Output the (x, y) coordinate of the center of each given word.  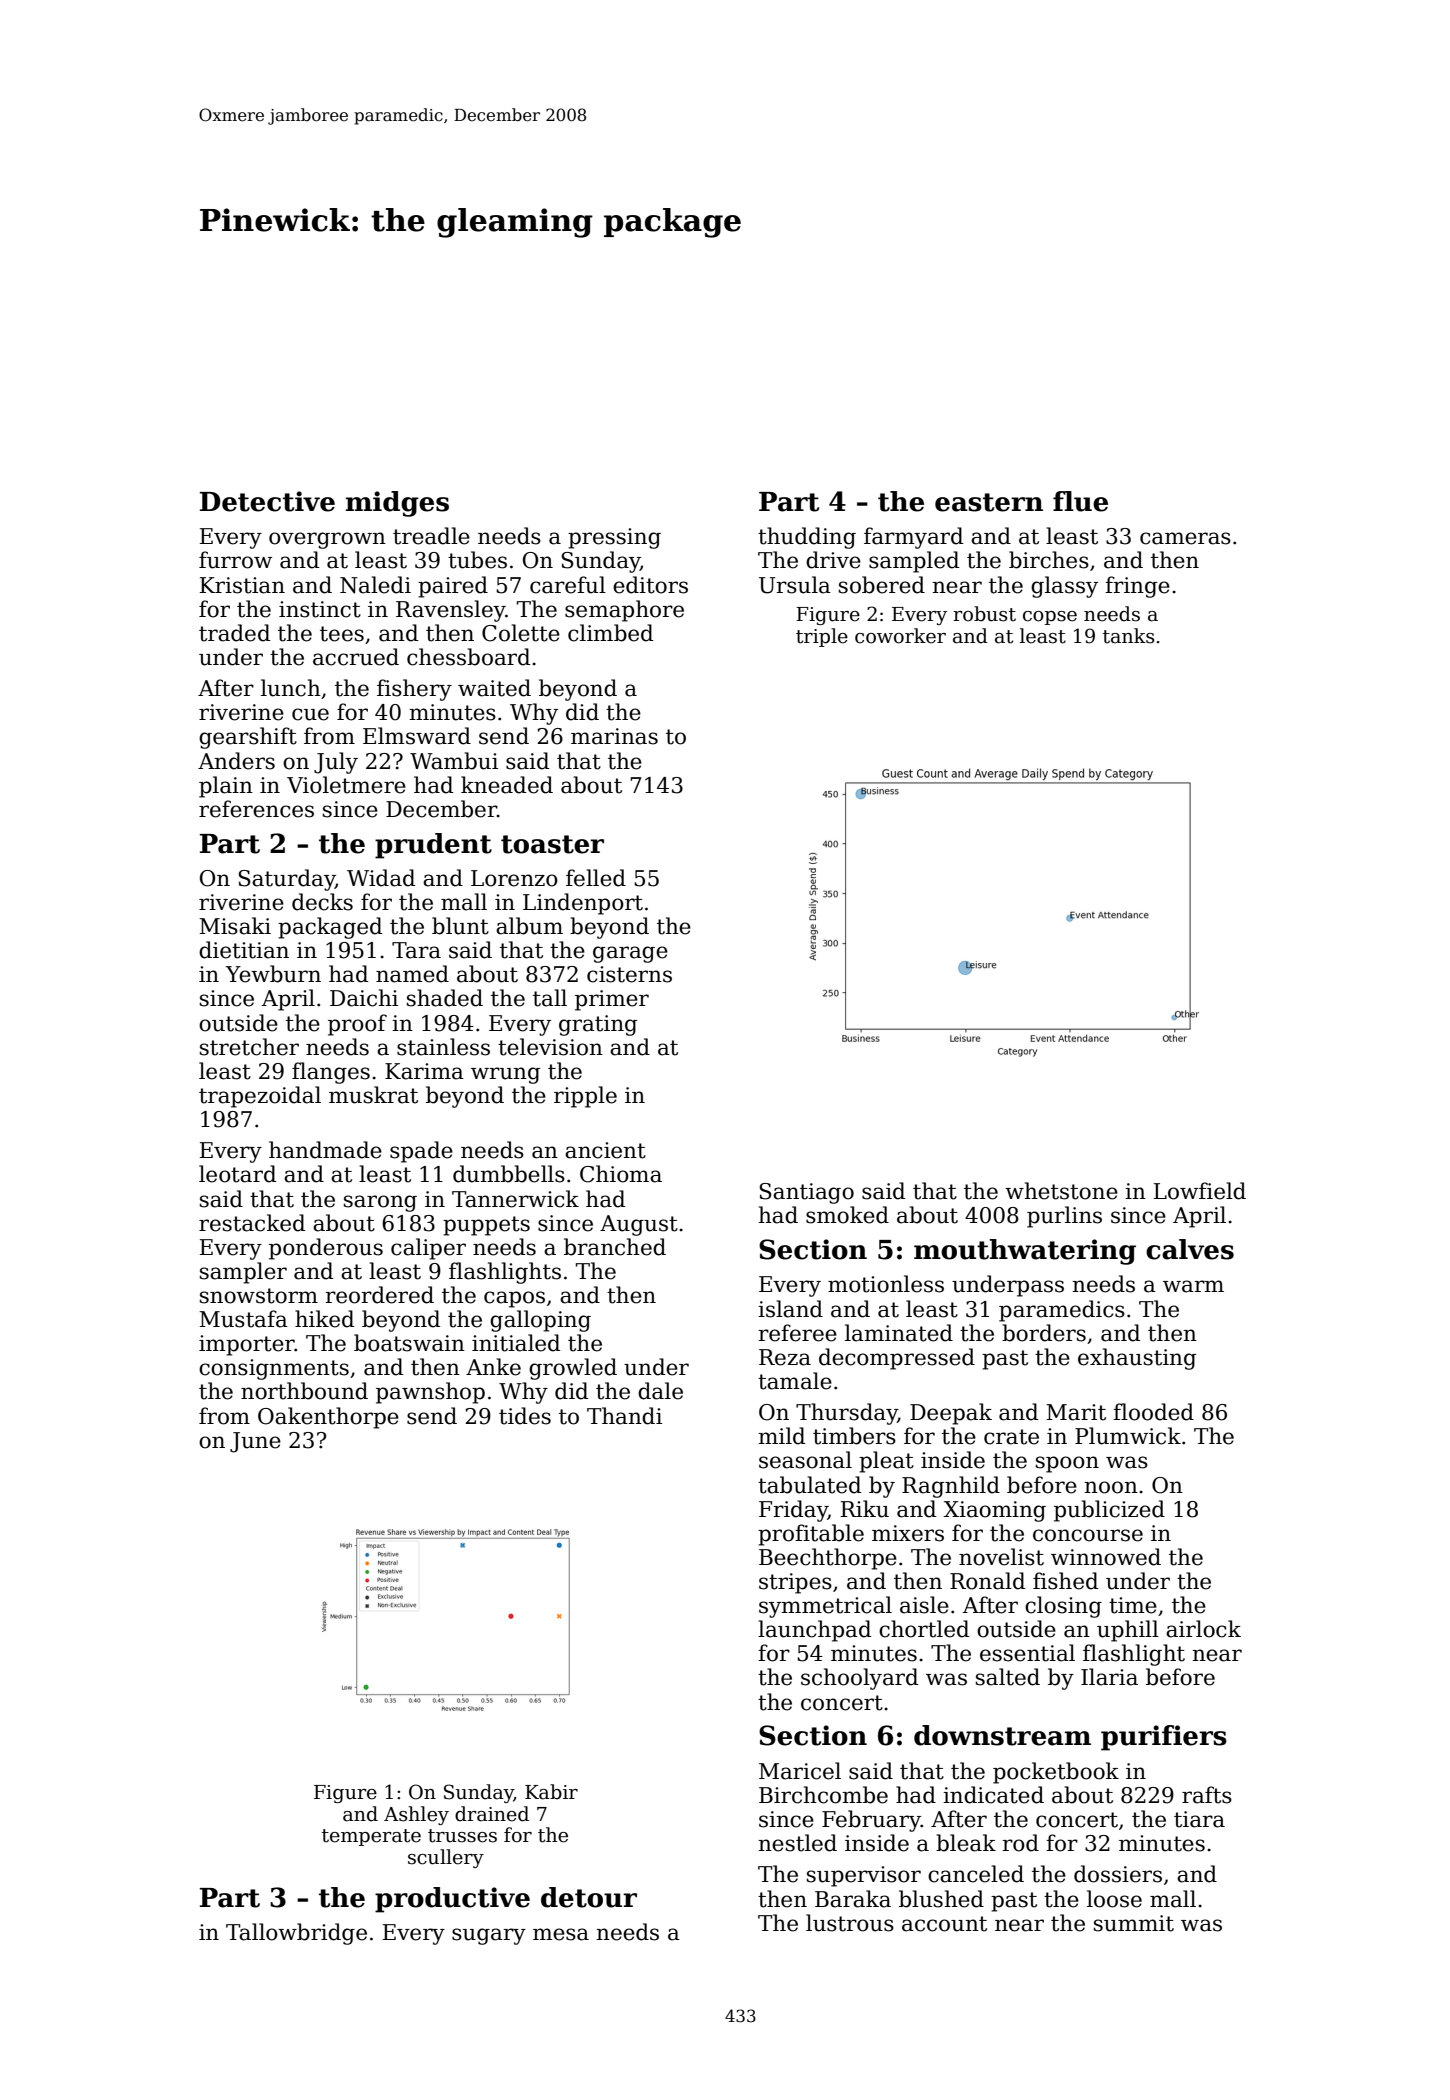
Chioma (621, 1174)
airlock (1203, 1629)
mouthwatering (1025, 1252)
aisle (924, 1605)
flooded (1153, 1412)
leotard (238, 1174)
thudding (807, 538)
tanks (1129, 636)
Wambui (454, 761)
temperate (371, 1837)
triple (822, 637)
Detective (267, 501)
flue (1080, 501)
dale (660, 1391)
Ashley (416, 1815)
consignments (274, 1369)
